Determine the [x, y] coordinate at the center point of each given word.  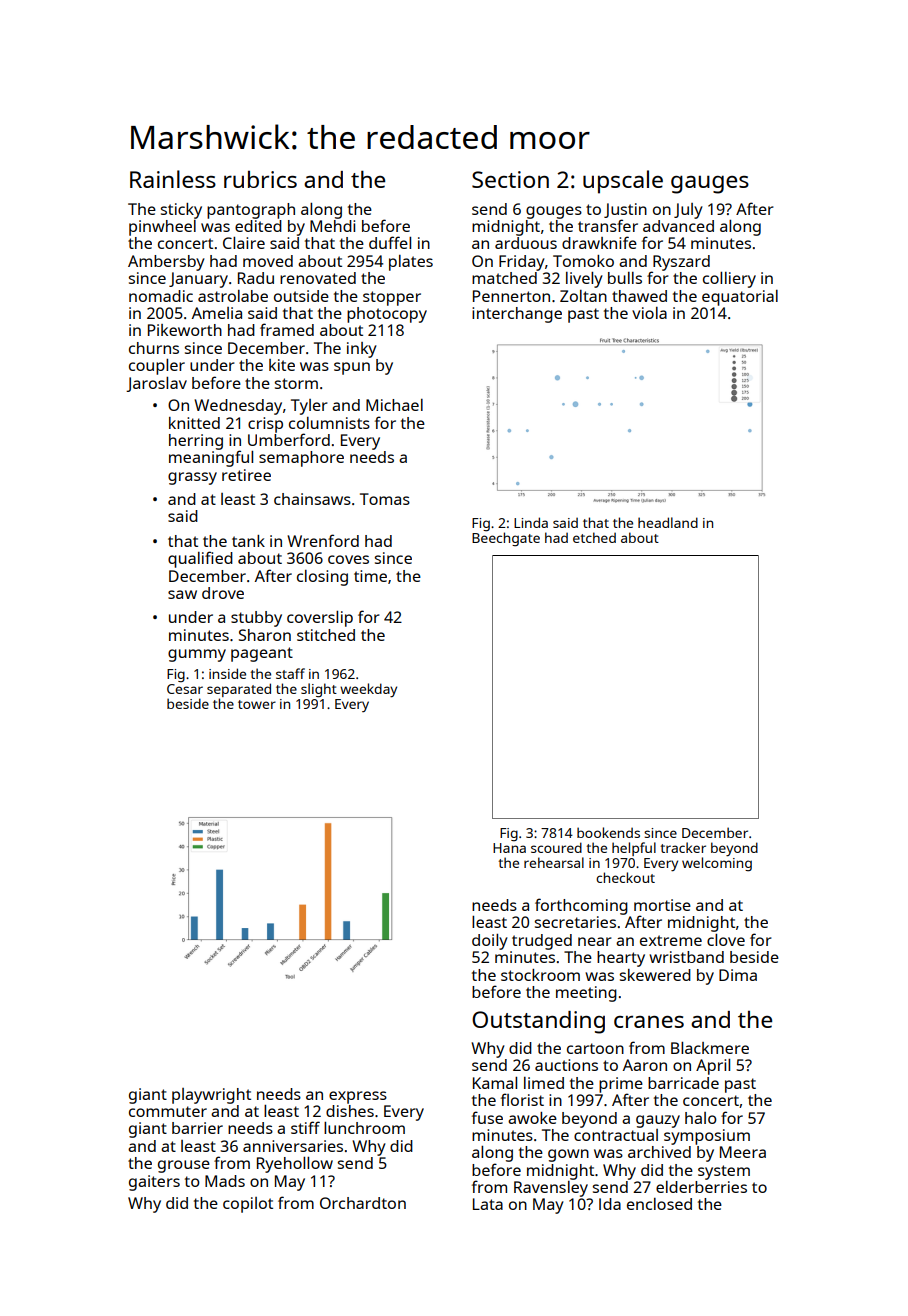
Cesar [185, 689]
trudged [542, 942]
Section [510, 179]
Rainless [173, 179]
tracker [683, 847]
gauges [710, 184]
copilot [248, 1205]
